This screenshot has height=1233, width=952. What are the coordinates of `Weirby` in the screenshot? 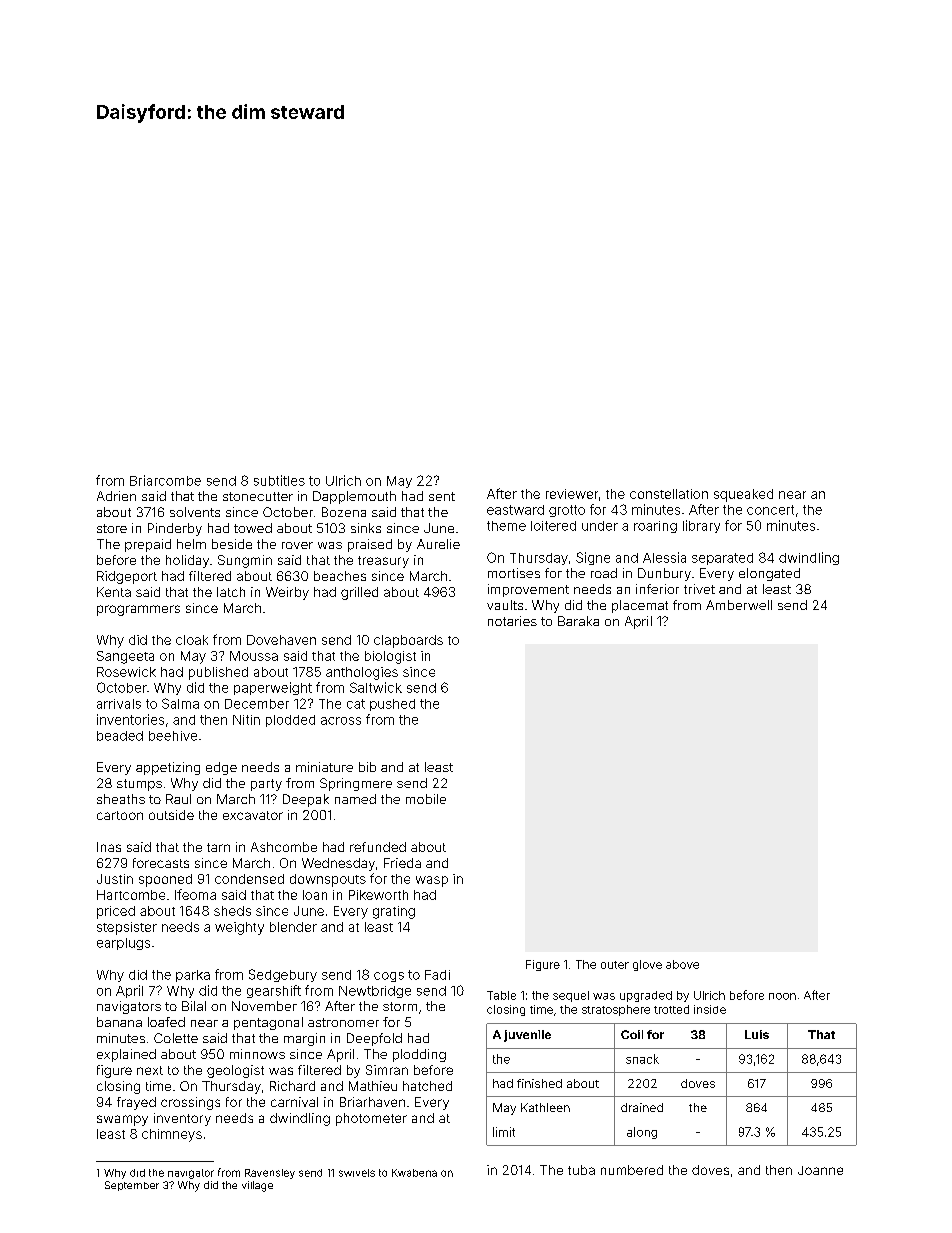 It's located at (287, 593).
